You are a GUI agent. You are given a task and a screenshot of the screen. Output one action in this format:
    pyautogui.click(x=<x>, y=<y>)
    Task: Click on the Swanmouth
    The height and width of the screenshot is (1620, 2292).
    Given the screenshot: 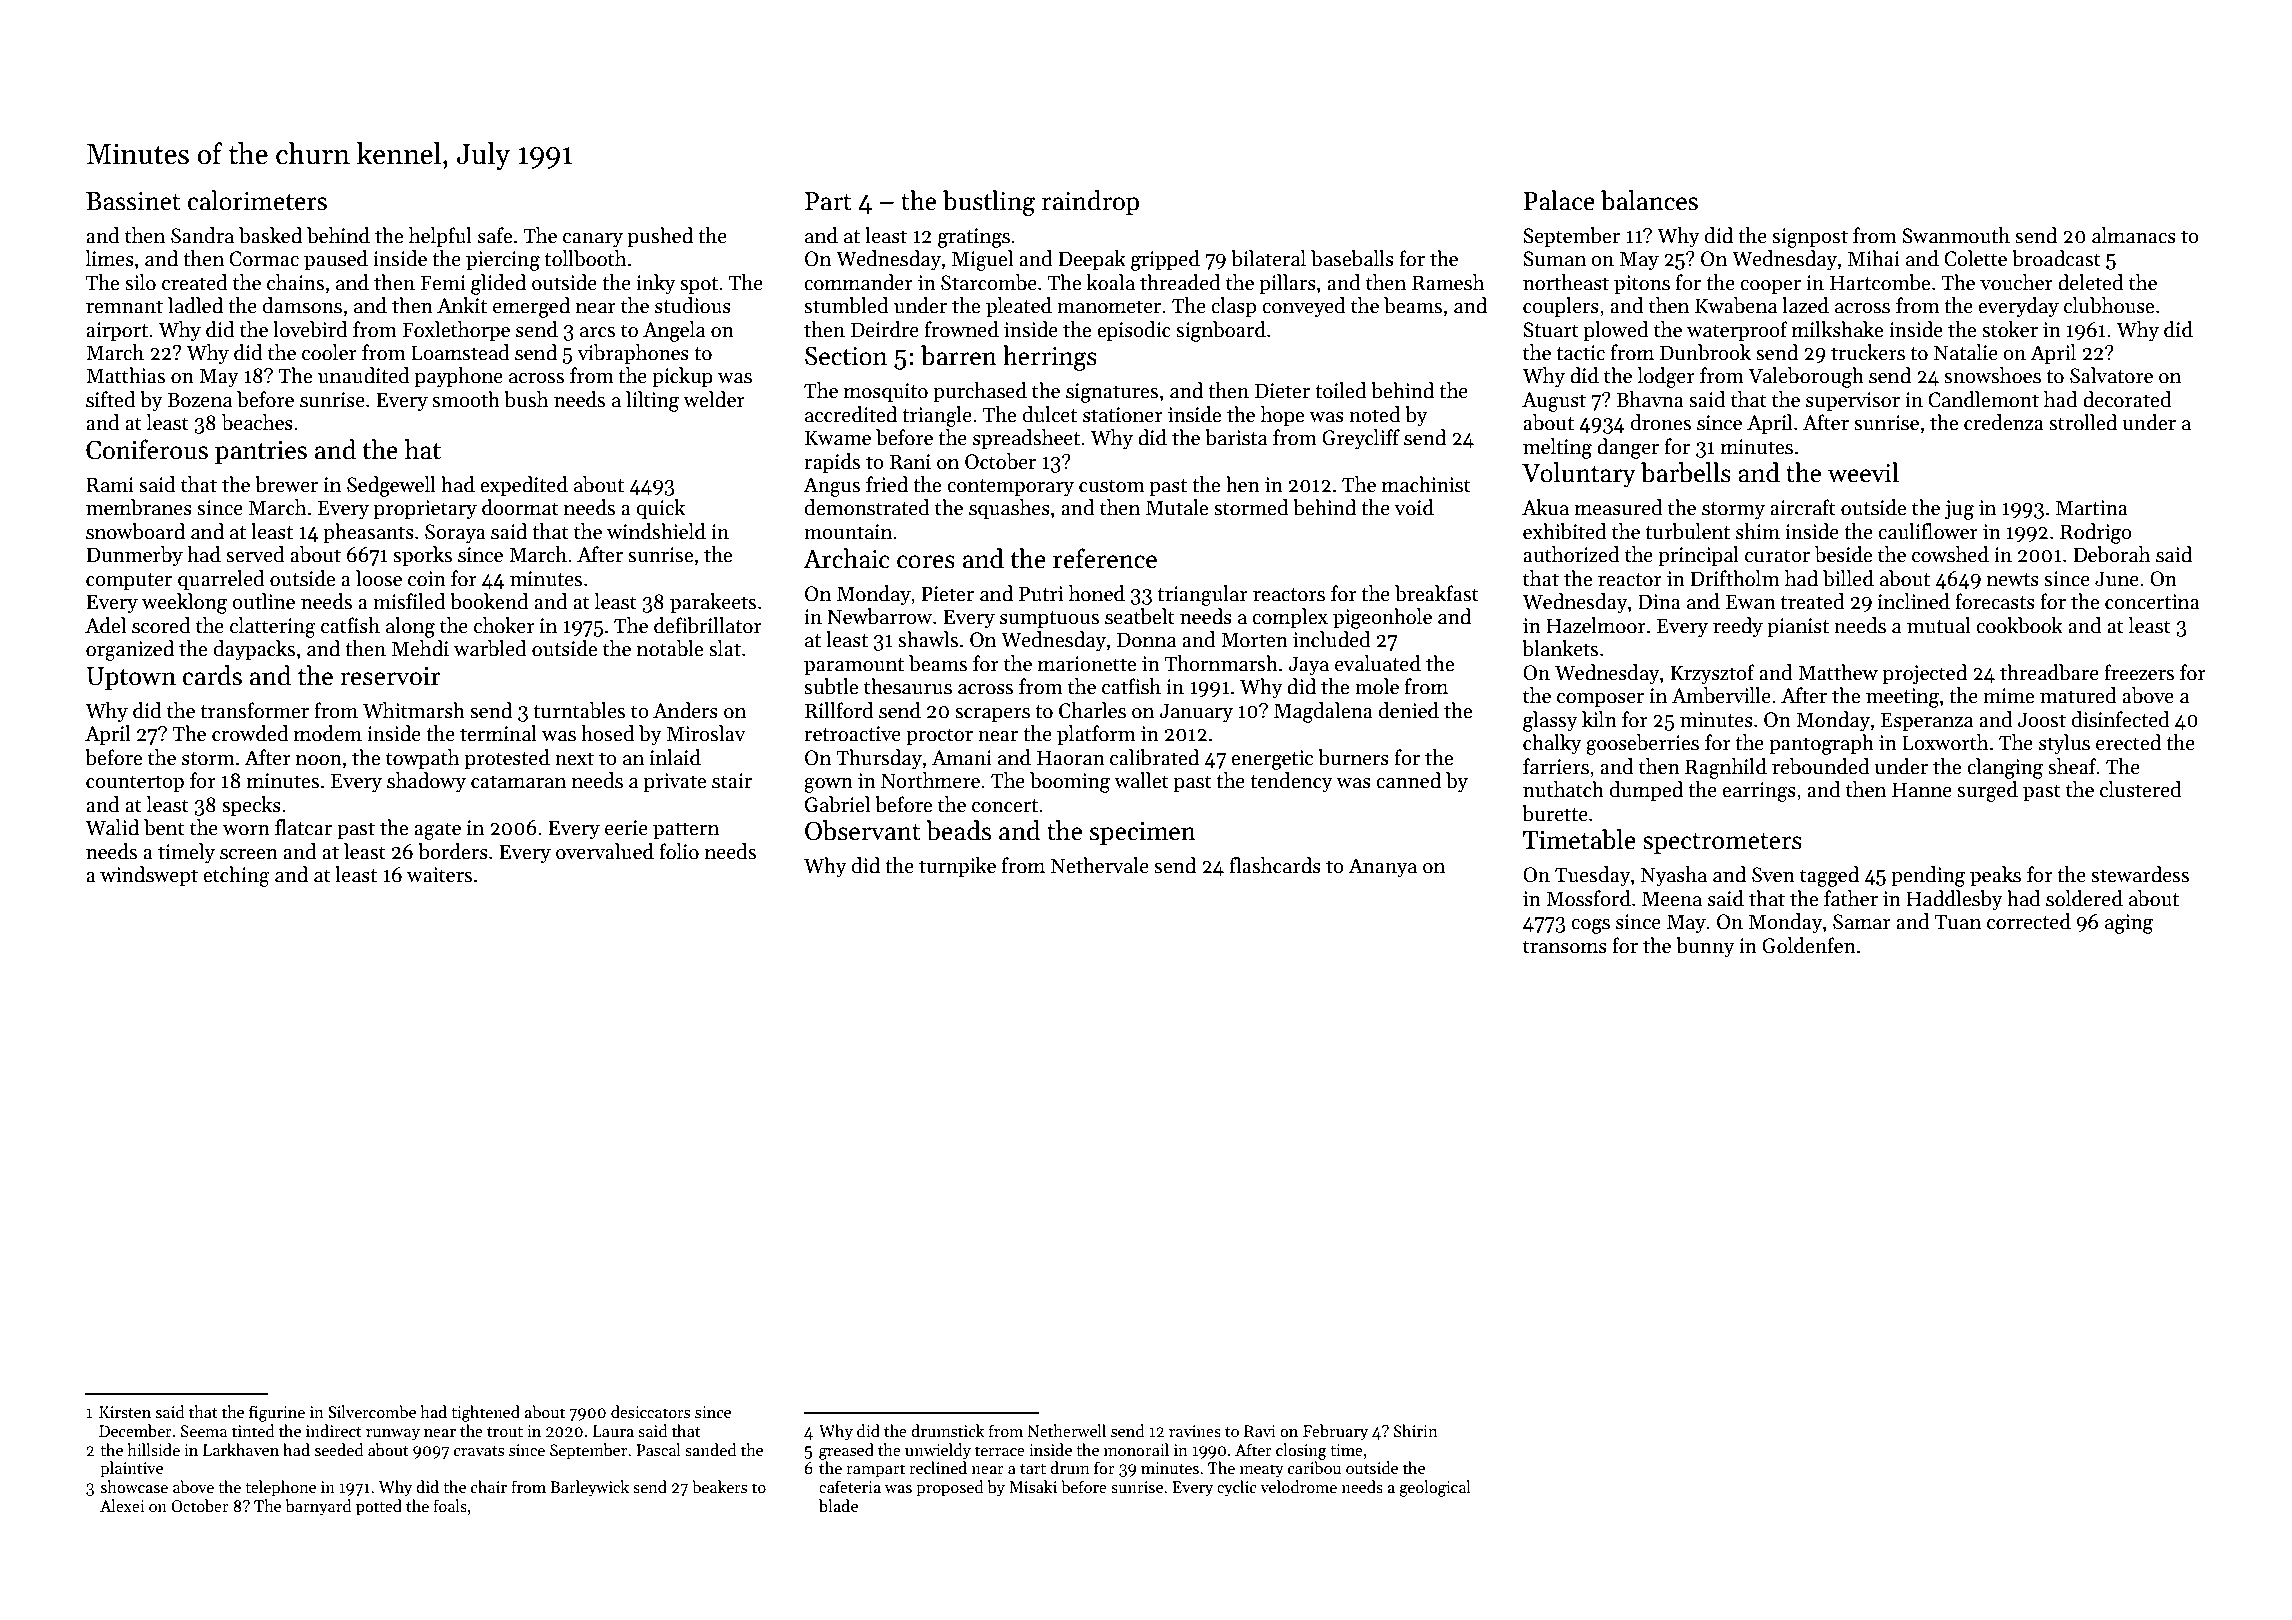 What is the action you would take?
    pyautogui.click(x=1956, y=235)
